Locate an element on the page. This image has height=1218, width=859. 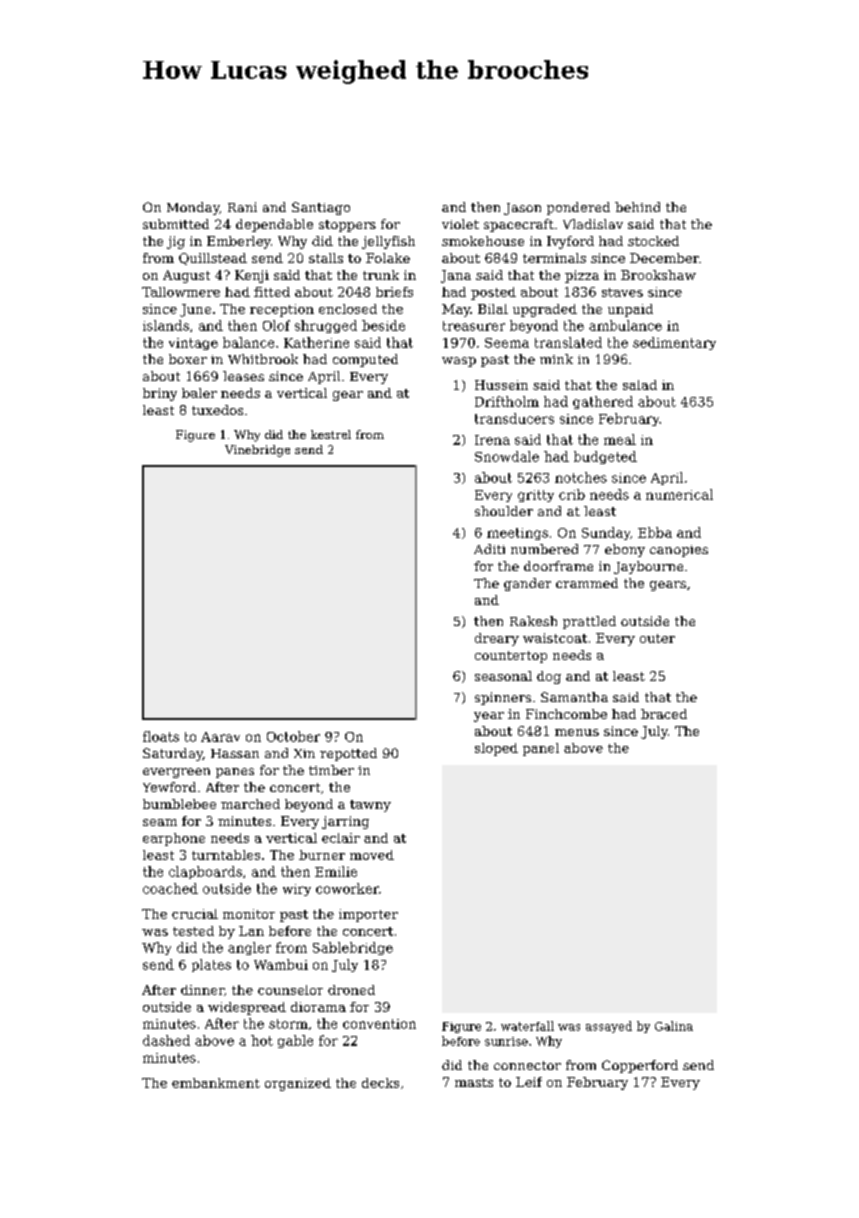
leases is located at coordinates (243, 376).
